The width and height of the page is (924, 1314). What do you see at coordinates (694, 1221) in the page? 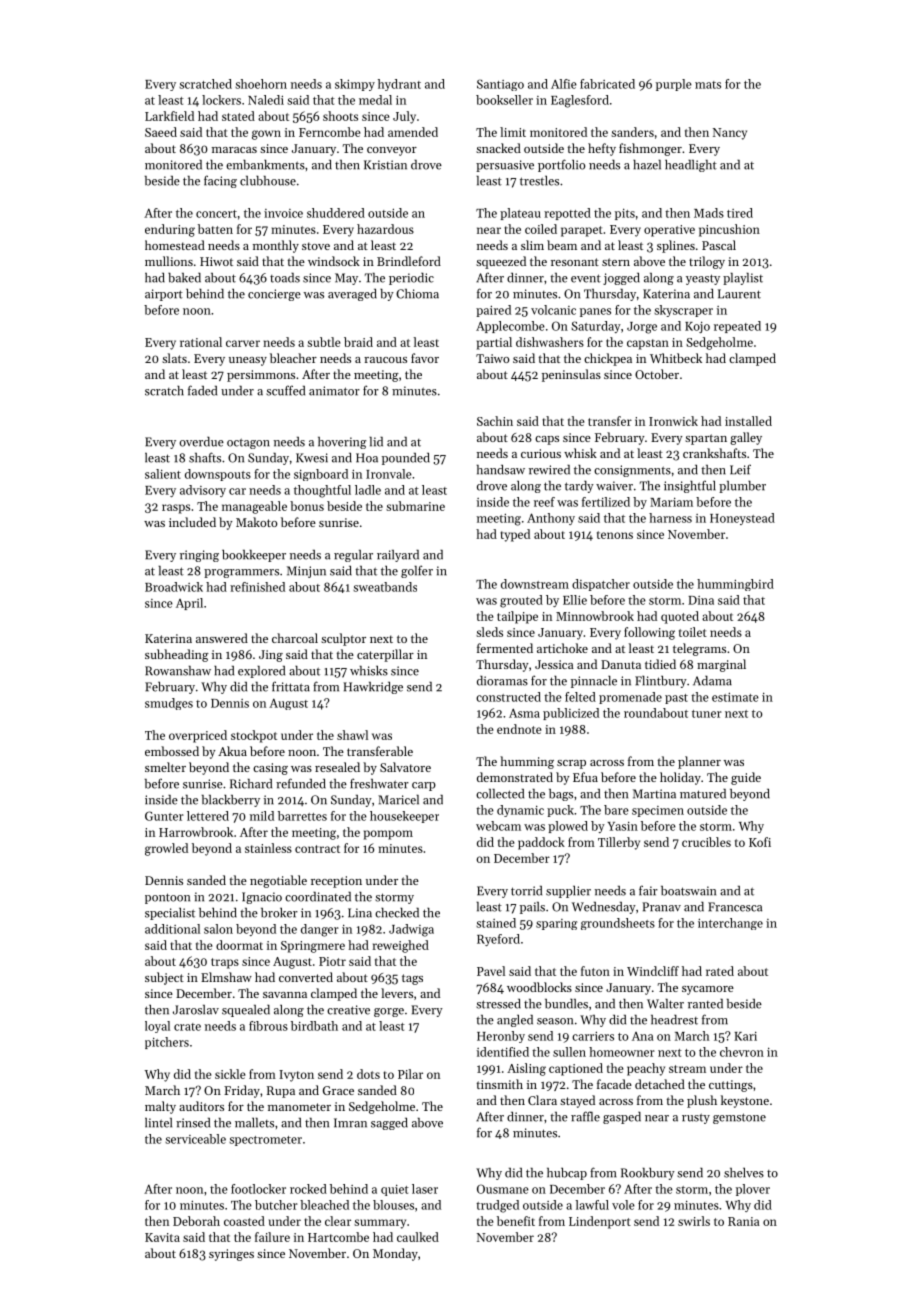
I see `swirls` at bounding box center [694, 1221].
